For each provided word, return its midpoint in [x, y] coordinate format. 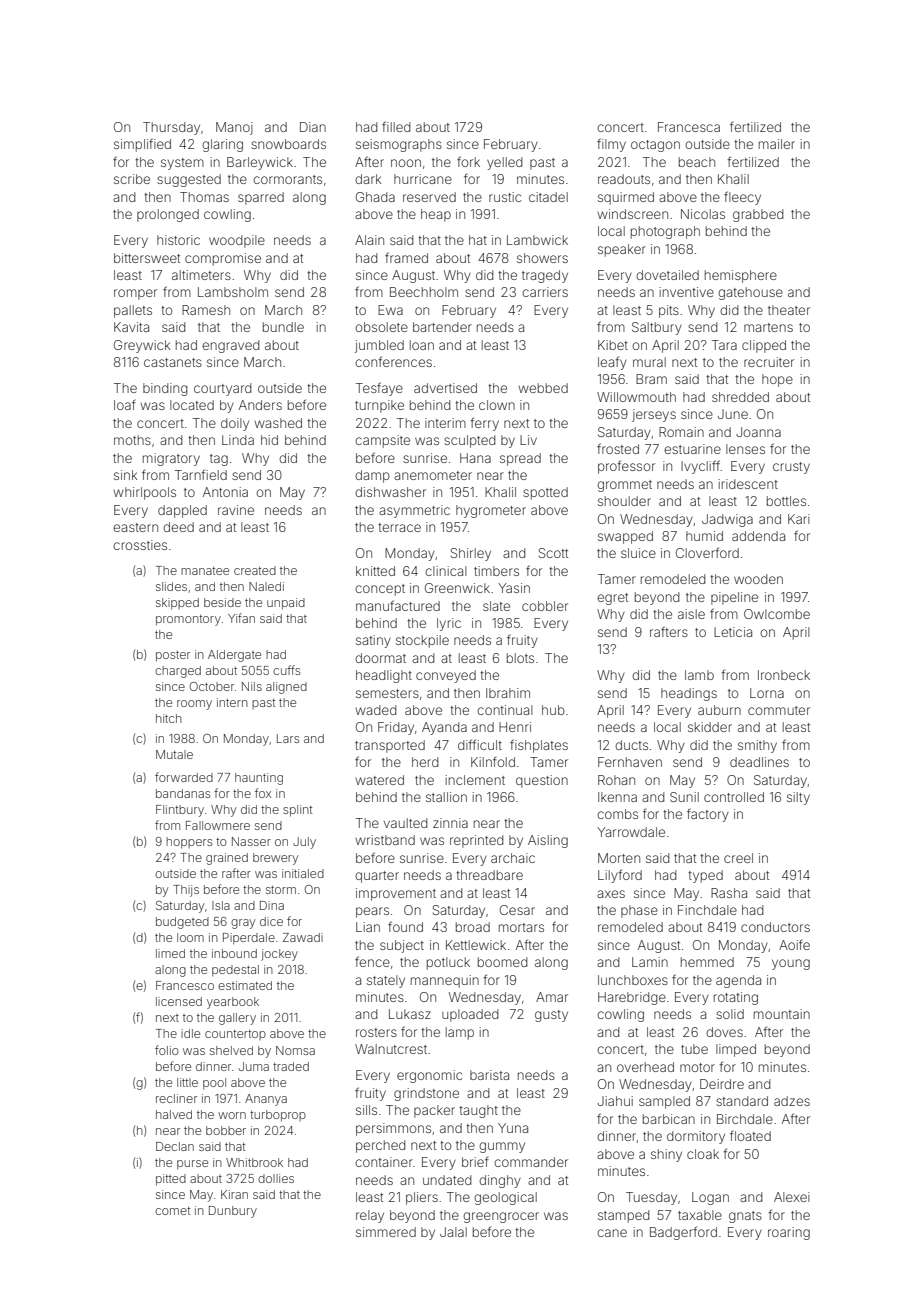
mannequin [445, 981]
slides [171, 586]
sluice [638, 553]
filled [396, 126]
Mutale [174, 754]
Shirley [471, 554]
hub [553, 710]
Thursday [171, 128]
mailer [777, 144]
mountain [782, 1014]
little [187, 1082]
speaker [622, 250]
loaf [125, 405]
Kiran [234, 1194]
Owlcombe [777, 614]
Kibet [613, 345]
